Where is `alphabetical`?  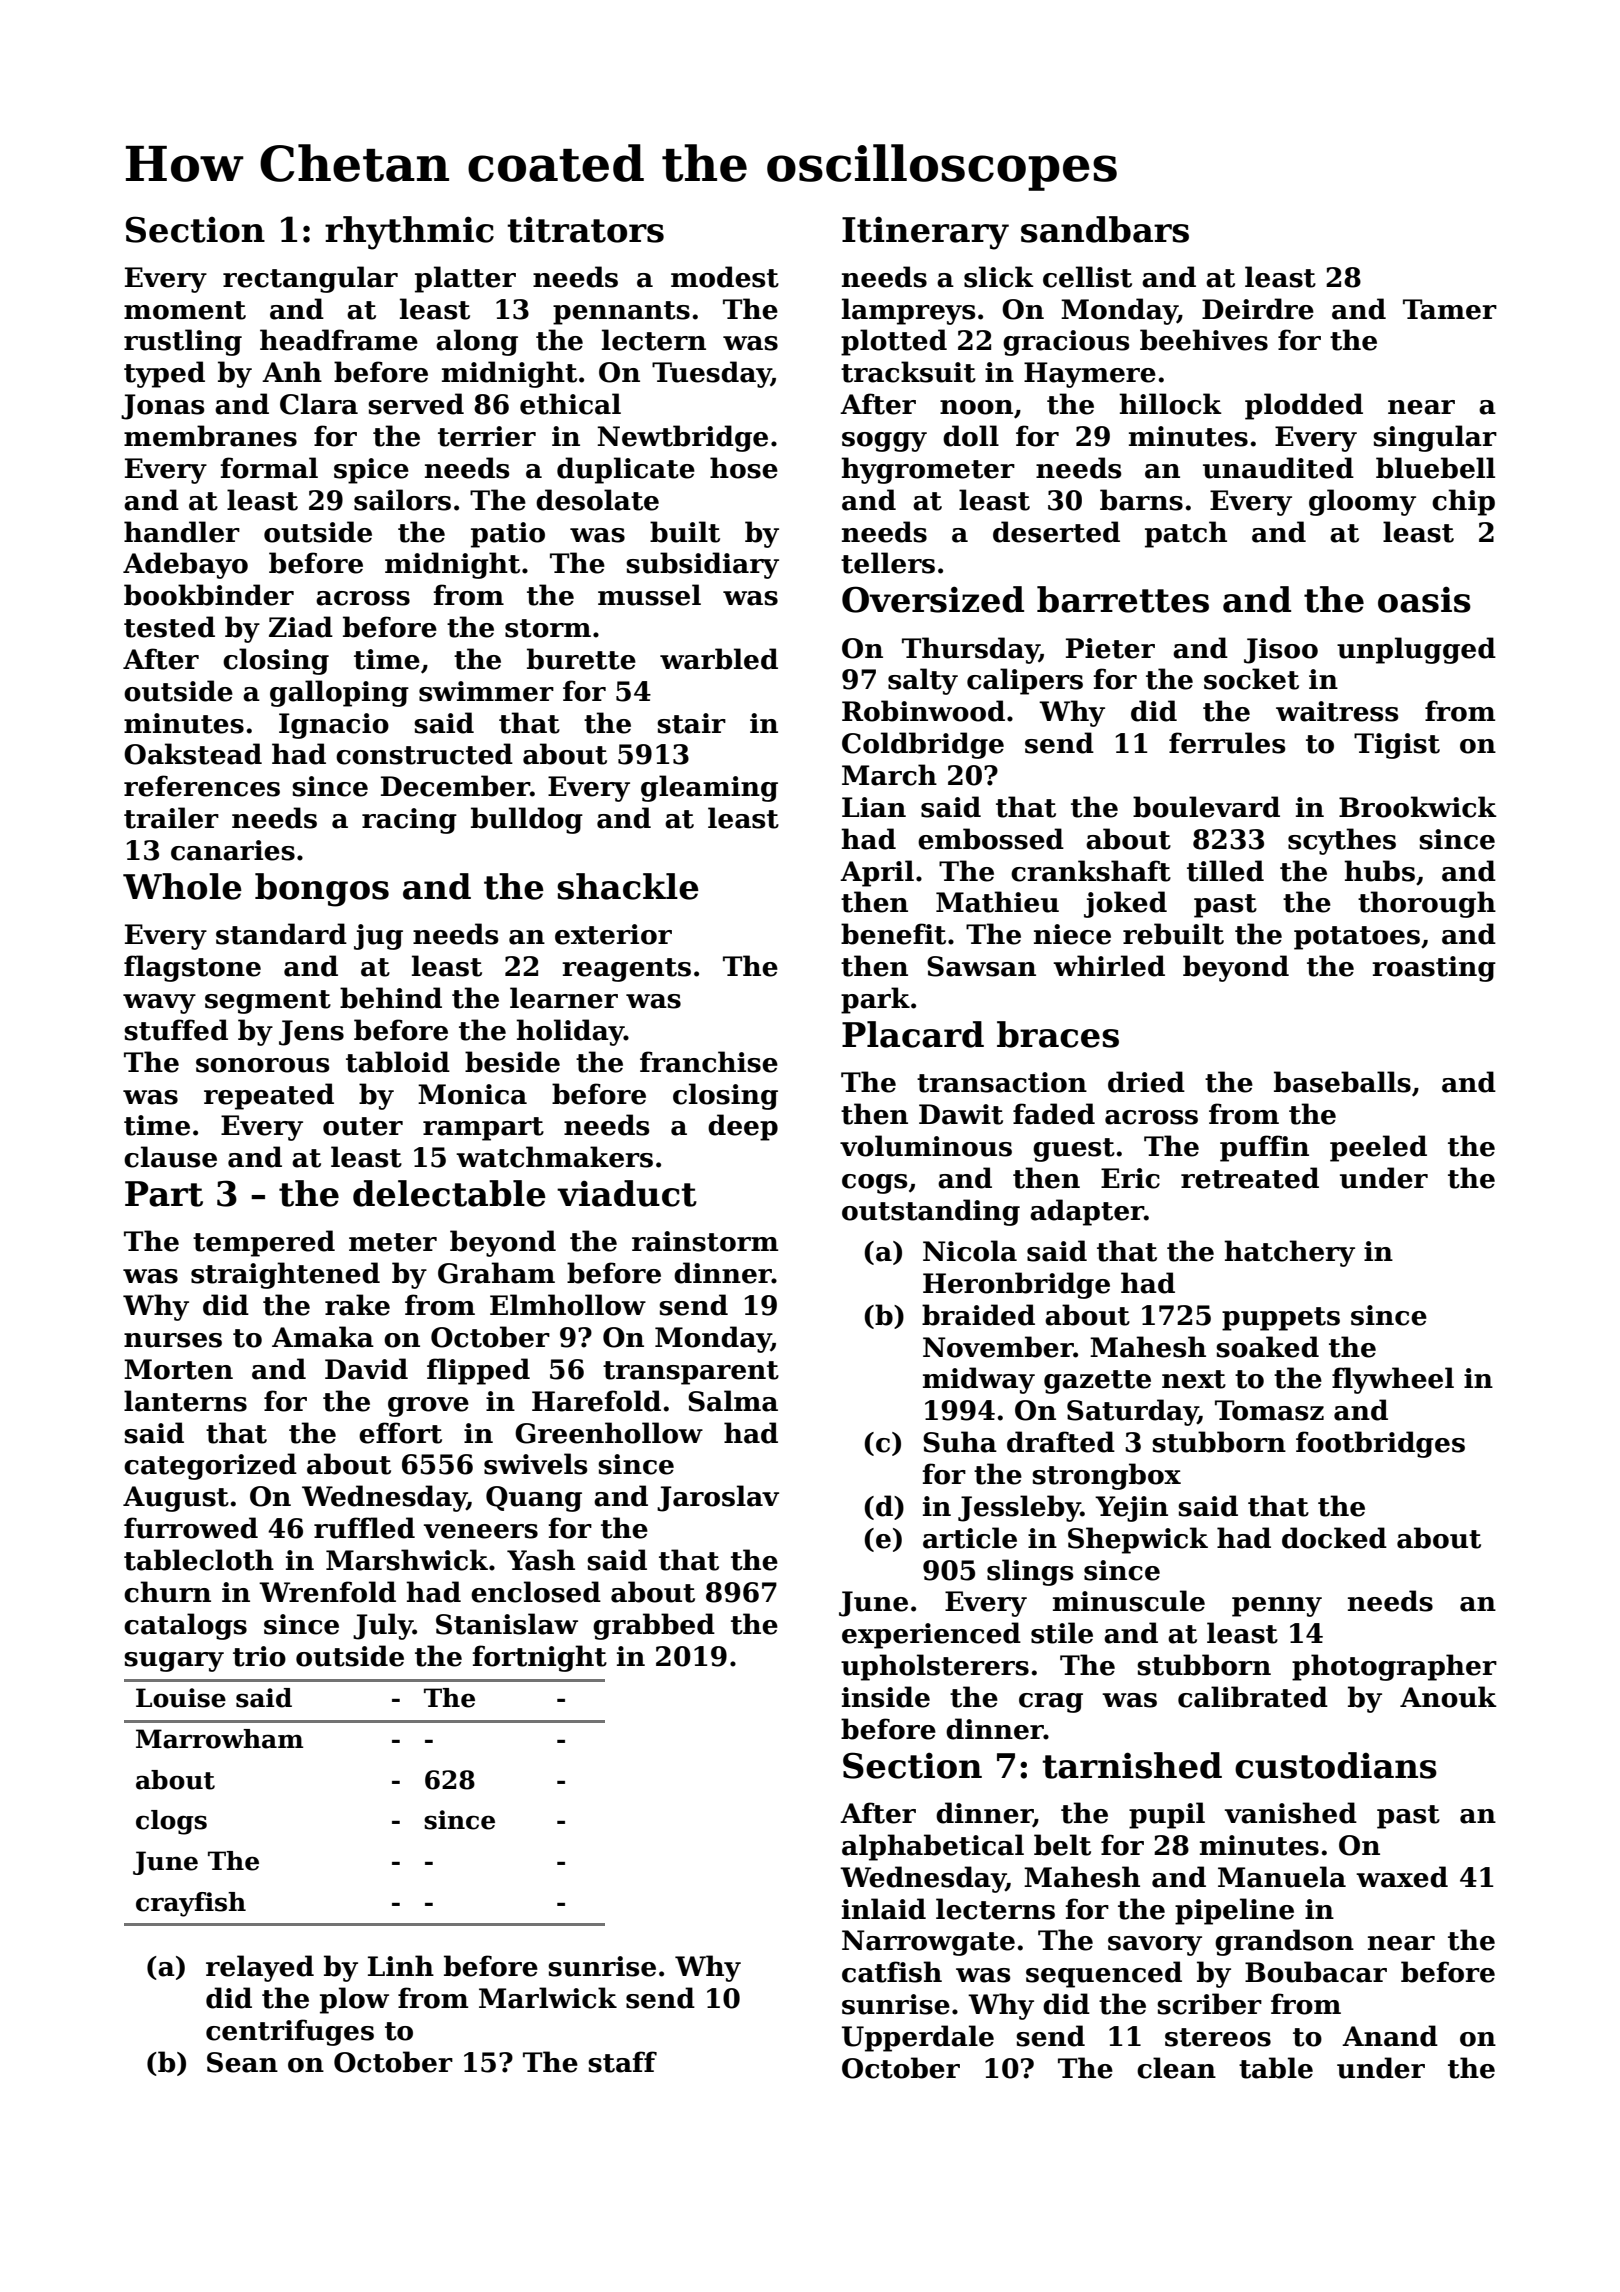 alphabetical is located at coordinates (933, 1847).
